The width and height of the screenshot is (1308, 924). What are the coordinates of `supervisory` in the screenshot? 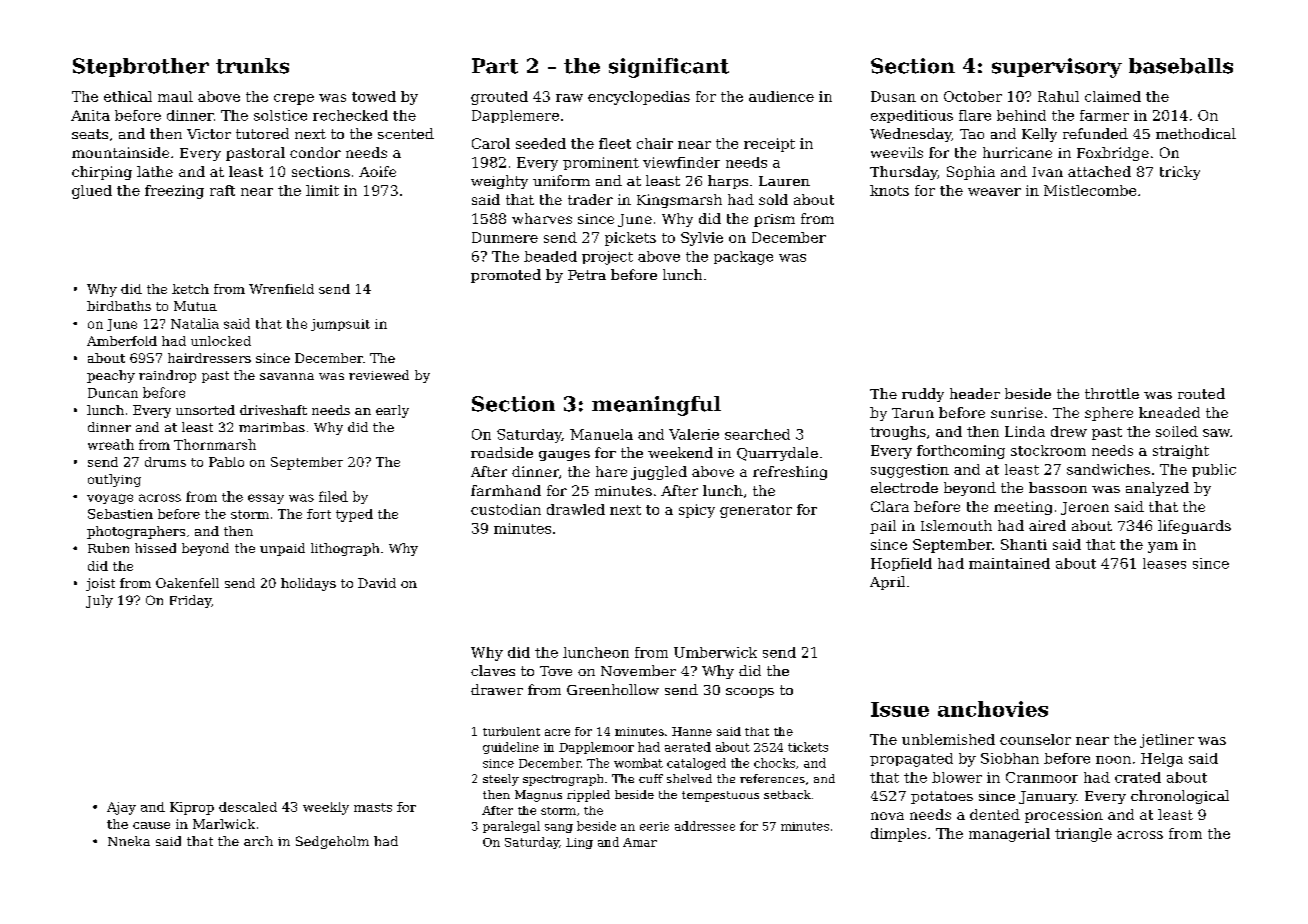 It's located at (1057, 68).
